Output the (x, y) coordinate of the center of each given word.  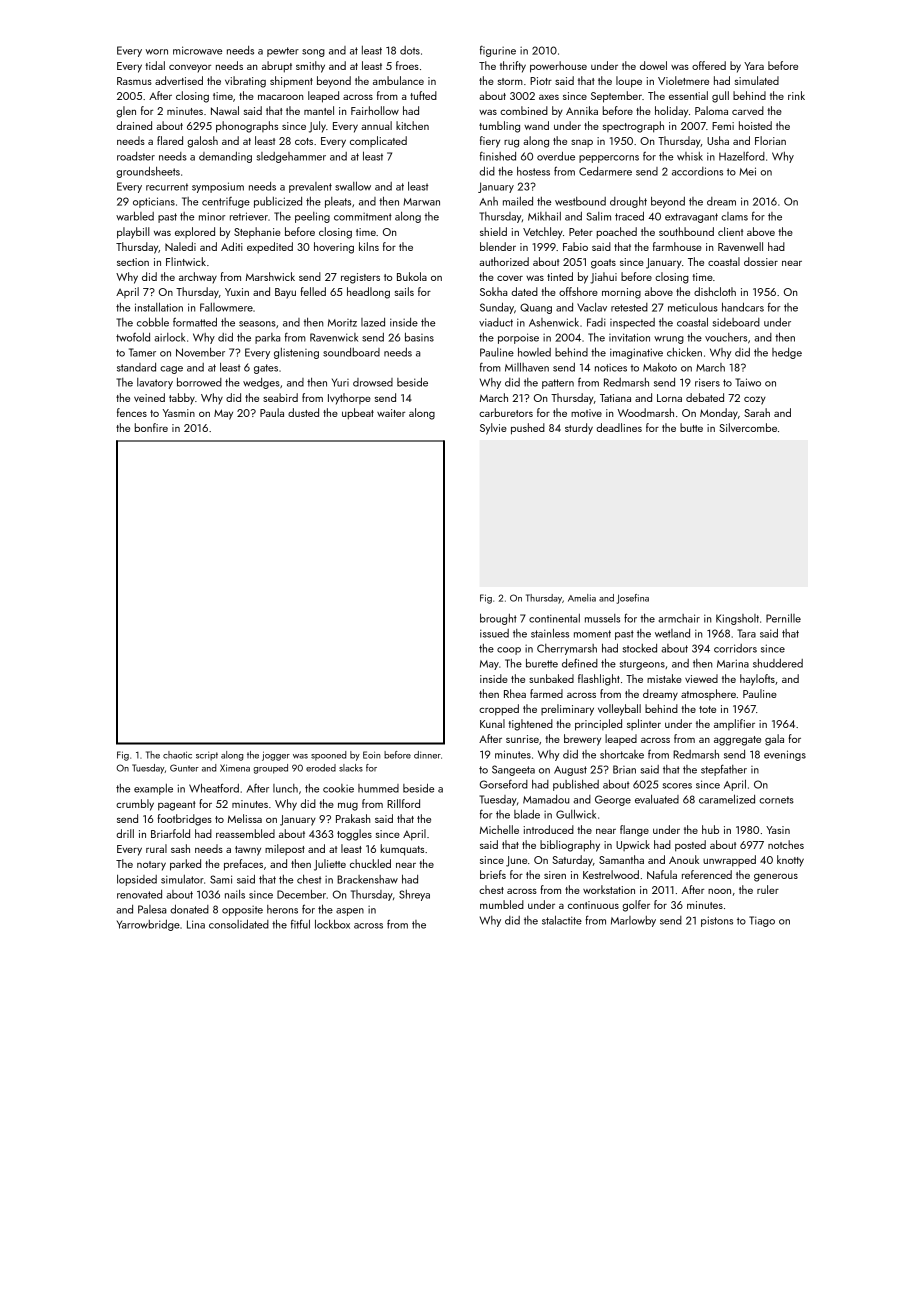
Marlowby (633, 921)
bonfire (151, 427)
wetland (672, 633)
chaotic (177, 755)
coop (509, 651)
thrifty (513, 67)
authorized (504, 261)
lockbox (332, 924)
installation (159, 307)
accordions (697, 171)
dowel (653, 65)
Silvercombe (748, 427)
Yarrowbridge (148, 925)
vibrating (245, 82)
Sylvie (493, 429)
